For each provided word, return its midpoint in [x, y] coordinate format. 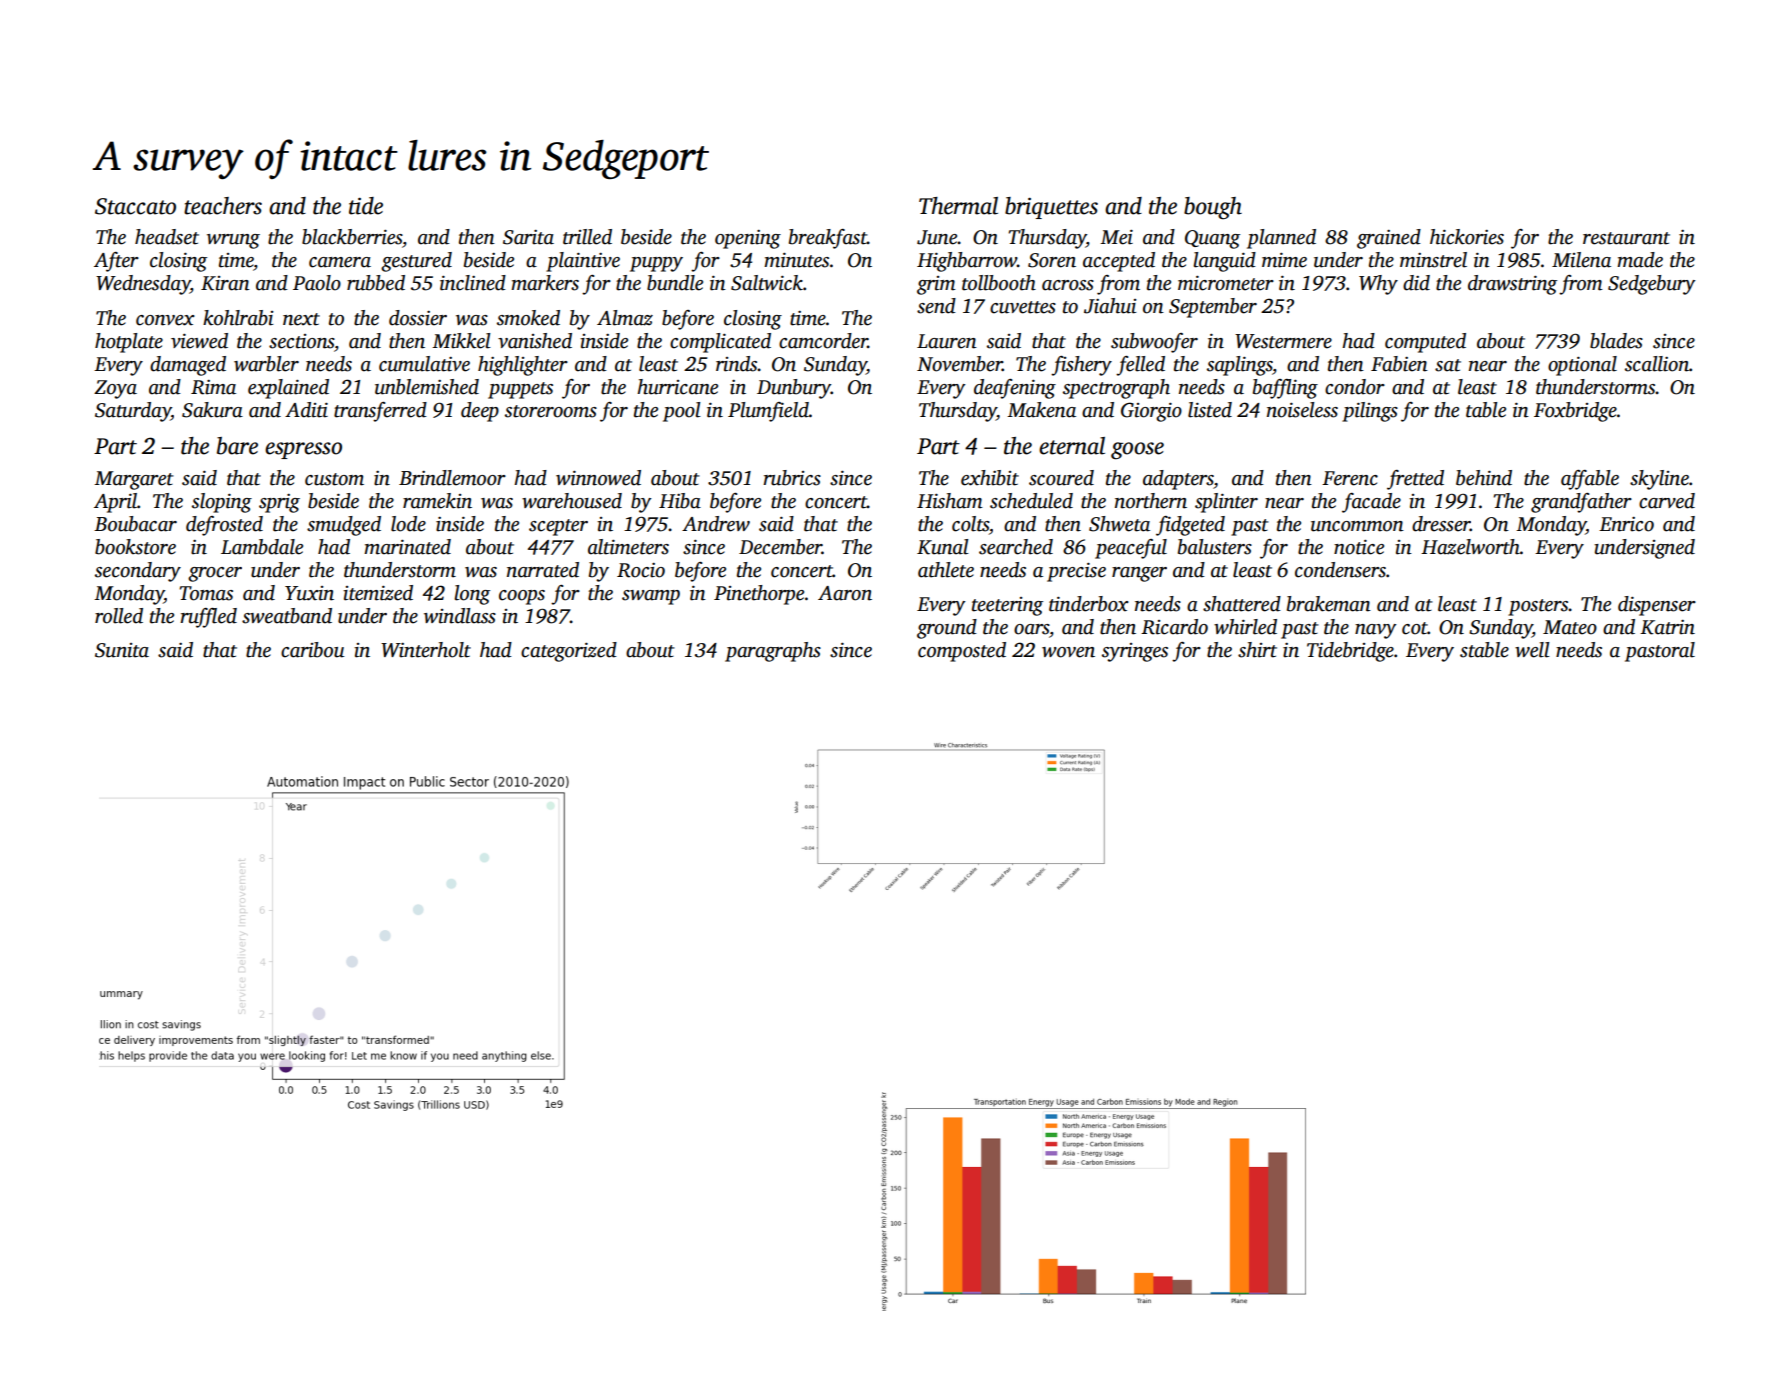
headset [167, 237]
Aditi [306, 410]
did [1416, 283]
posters [1538, 607]
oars [1031, 629]
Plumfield [768, 412]
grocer [215, 574]
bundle [675, 283]
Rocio [641, 570]
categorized [569, 652]
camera [340, 262]
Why [1378, 285]
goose [1137, 451]
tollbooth [999, 283]
